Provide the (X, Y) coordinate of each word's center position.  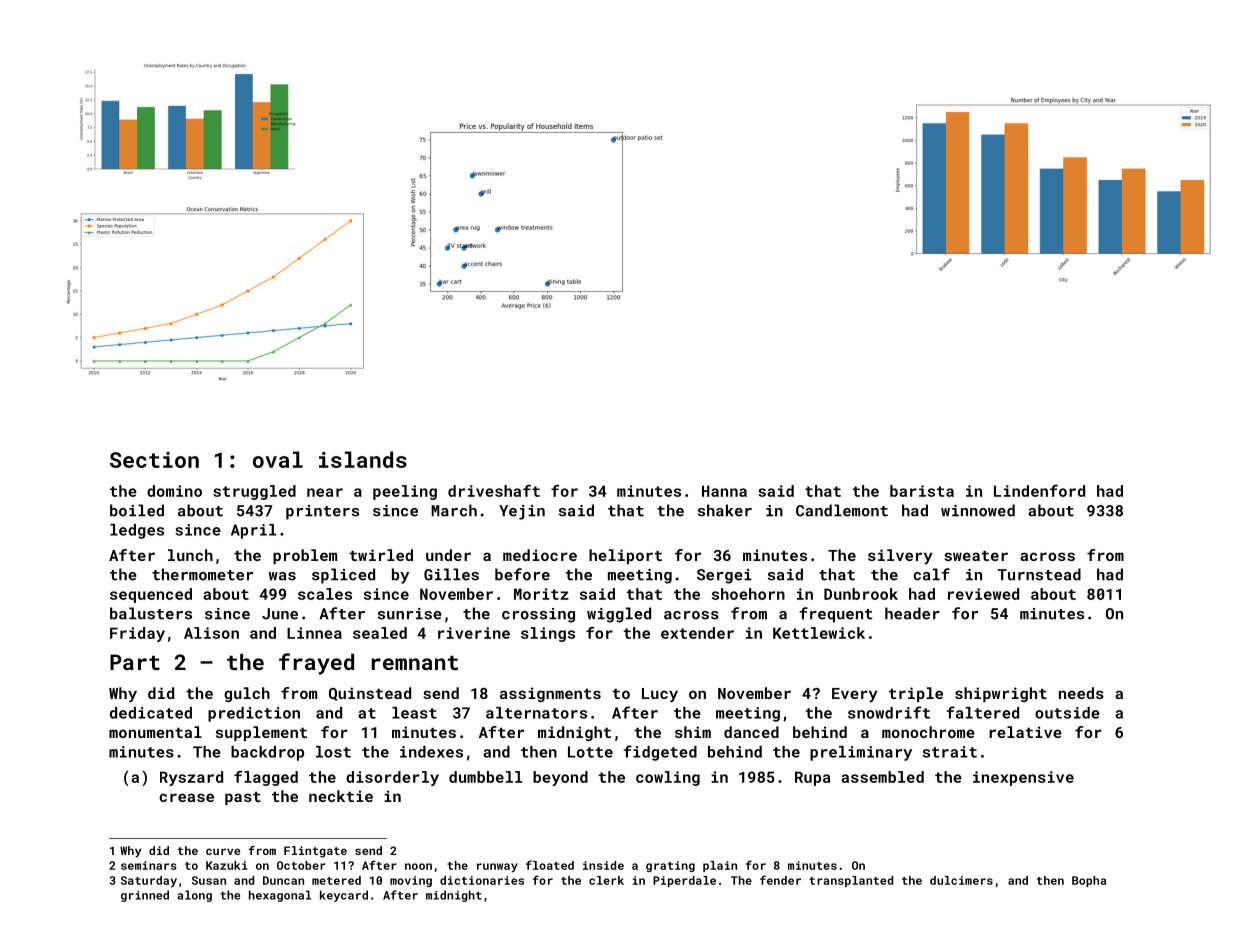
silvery (900, 557)
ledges (137, 531)
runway (497, 867)
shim (693, 732)
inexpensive (1023, 778)
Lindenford (1039, 491)
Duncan (283, 880)
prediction (254, 714)
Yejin (522, 512)
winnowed (978, 510)
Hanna (724, 491)
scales (325, 594)
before (522, 574)
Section (154, 460)
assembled (882, 777)
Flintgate (315, 852)
